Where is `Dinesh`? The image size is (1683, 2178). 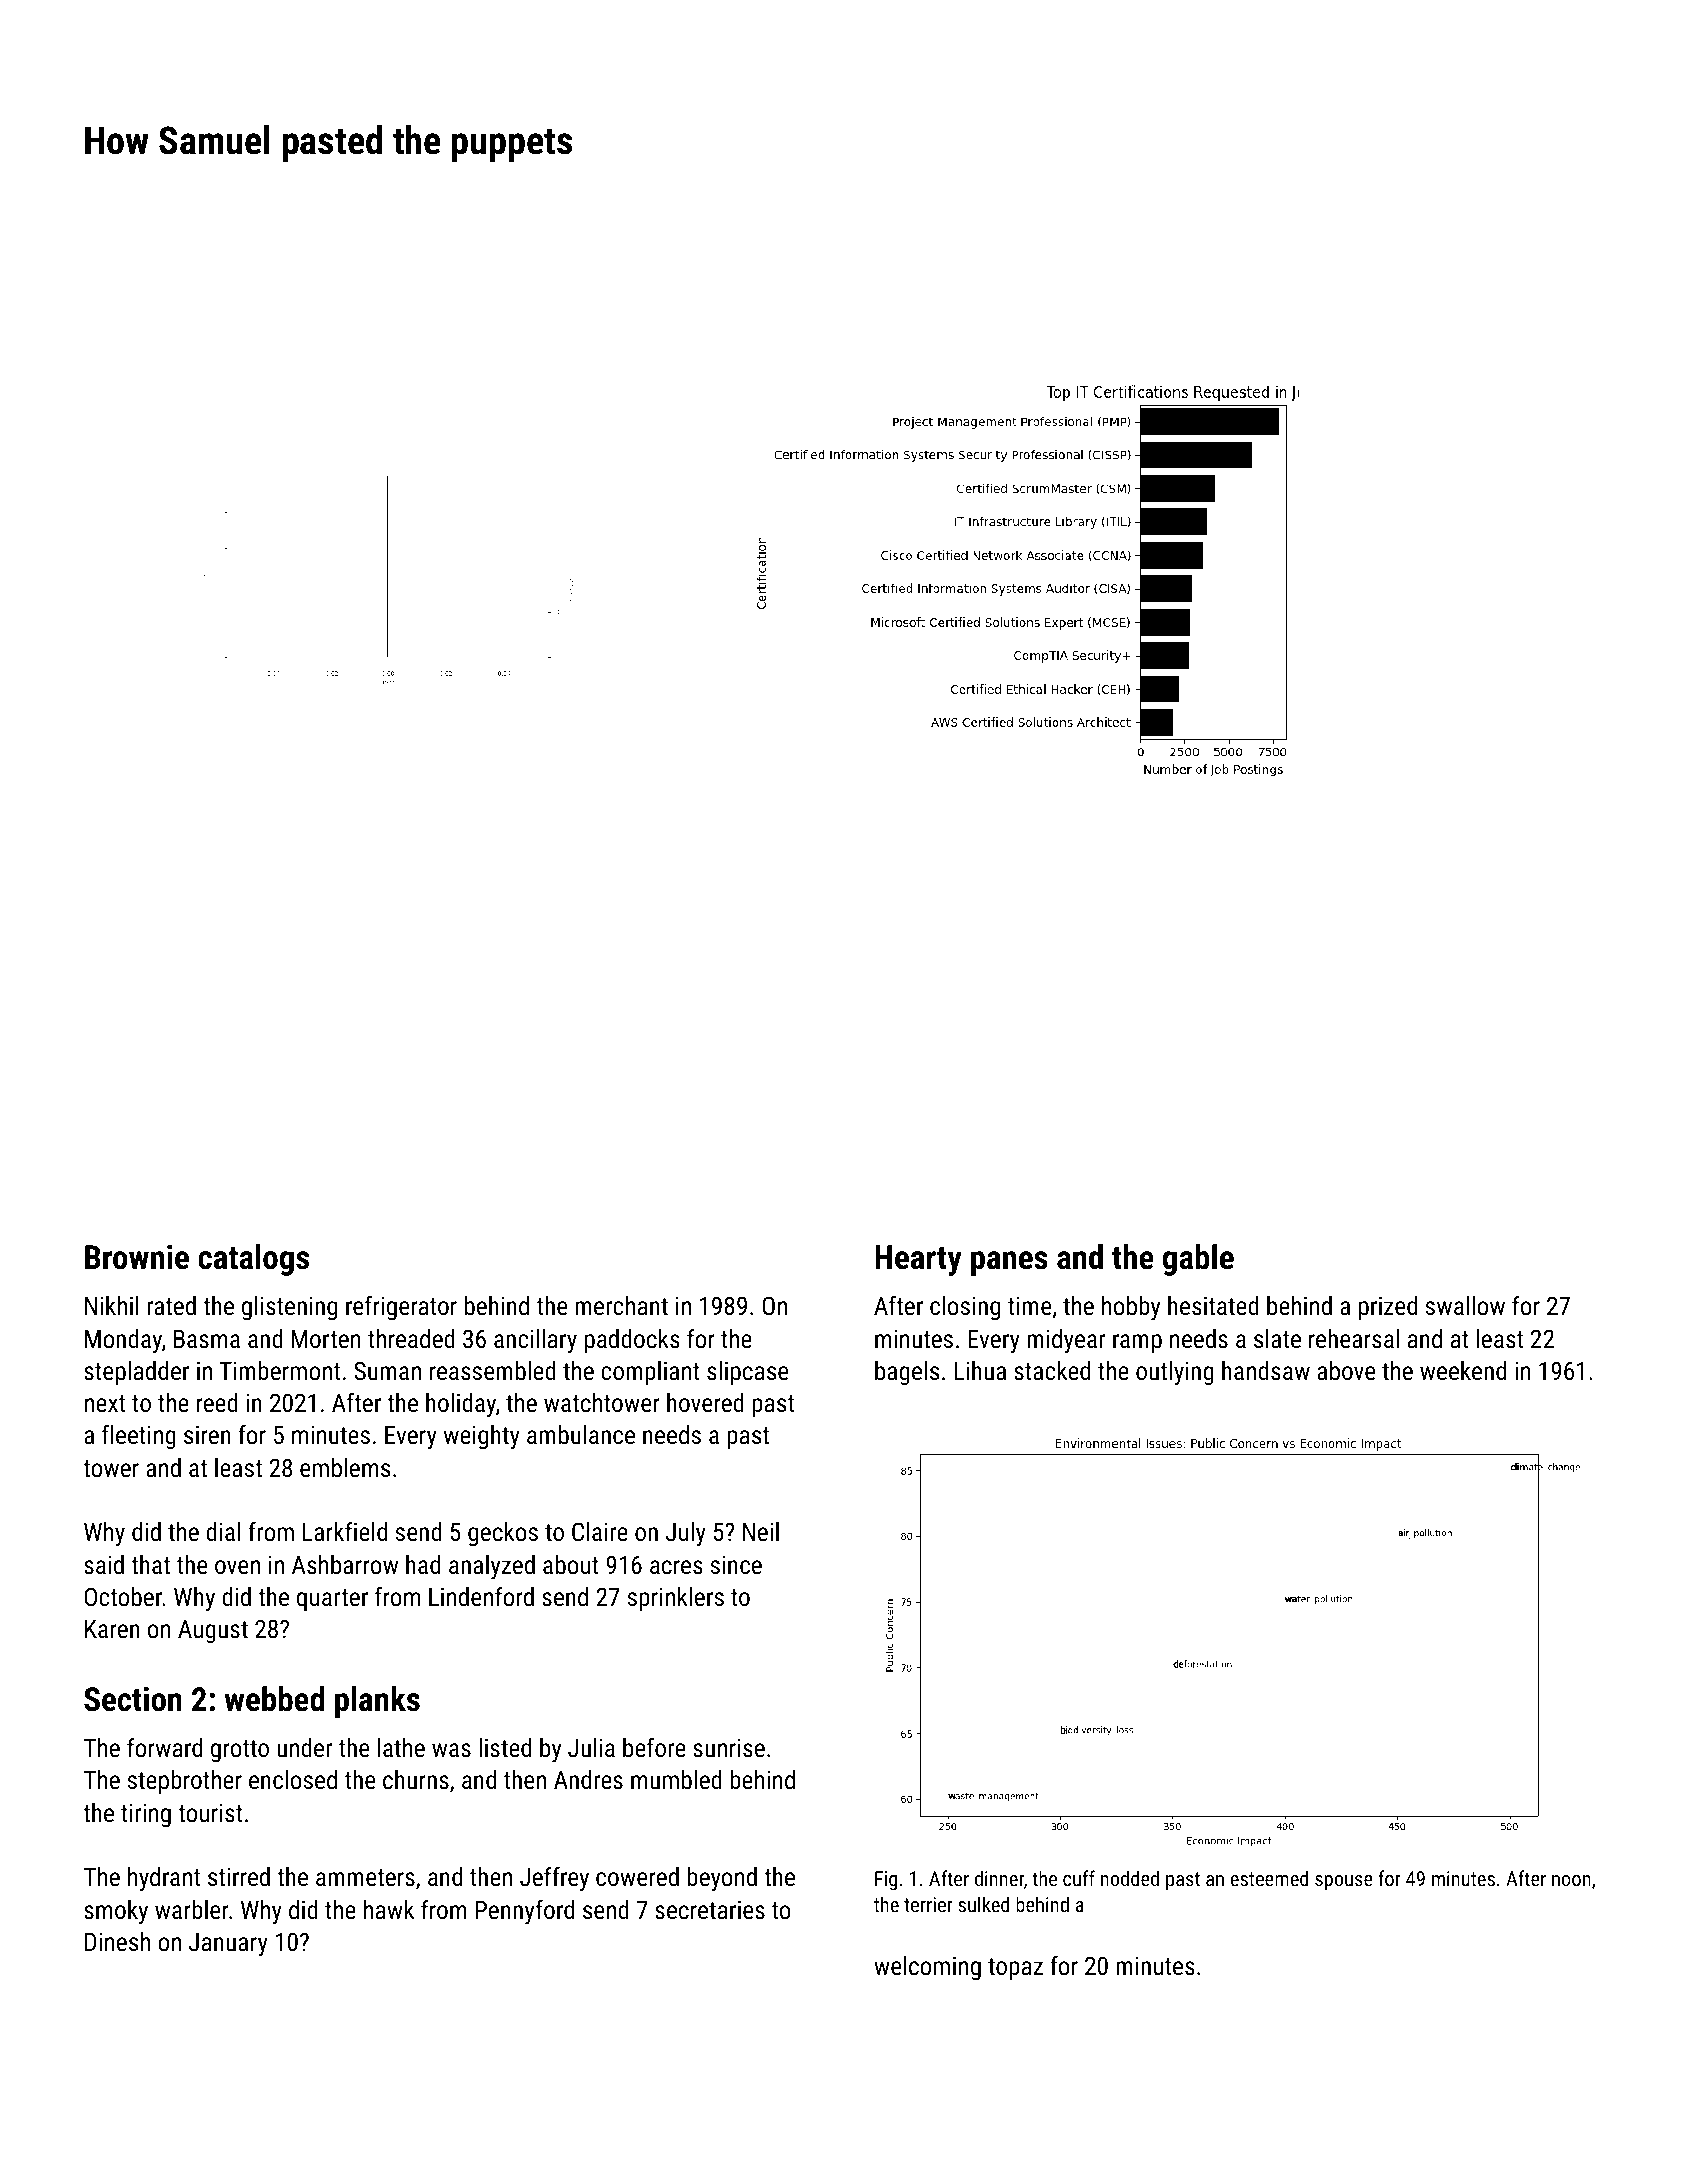 Dinesh is located at coordinates (117, 1941).
